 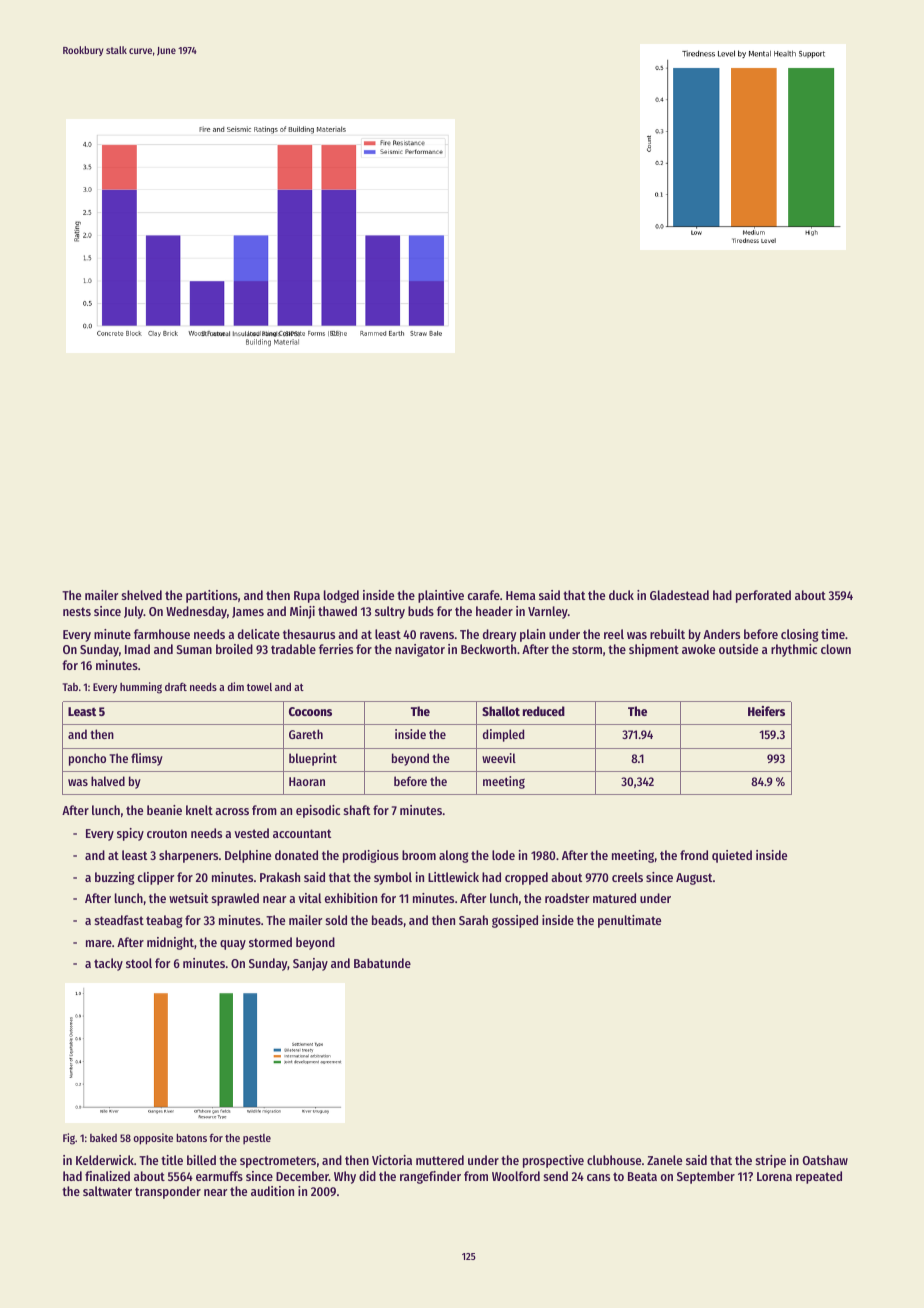 What do you see at coordinates (766, 711) in the screenshot?
I see `Heifers` at bounding box center [766, 711].
